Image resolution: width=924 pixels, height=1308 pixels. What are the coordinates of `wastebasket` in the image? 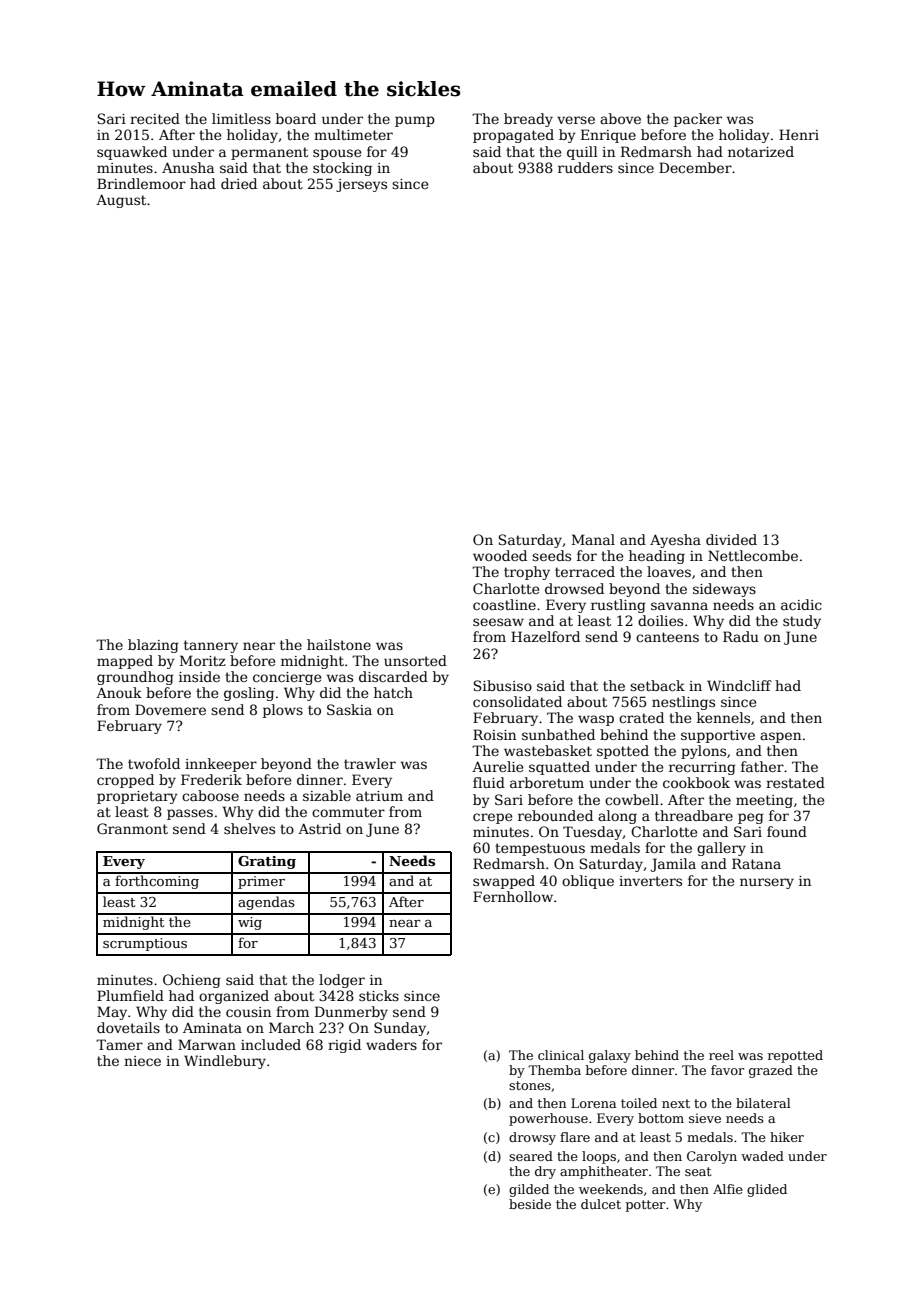 It's located at (548, 750).
